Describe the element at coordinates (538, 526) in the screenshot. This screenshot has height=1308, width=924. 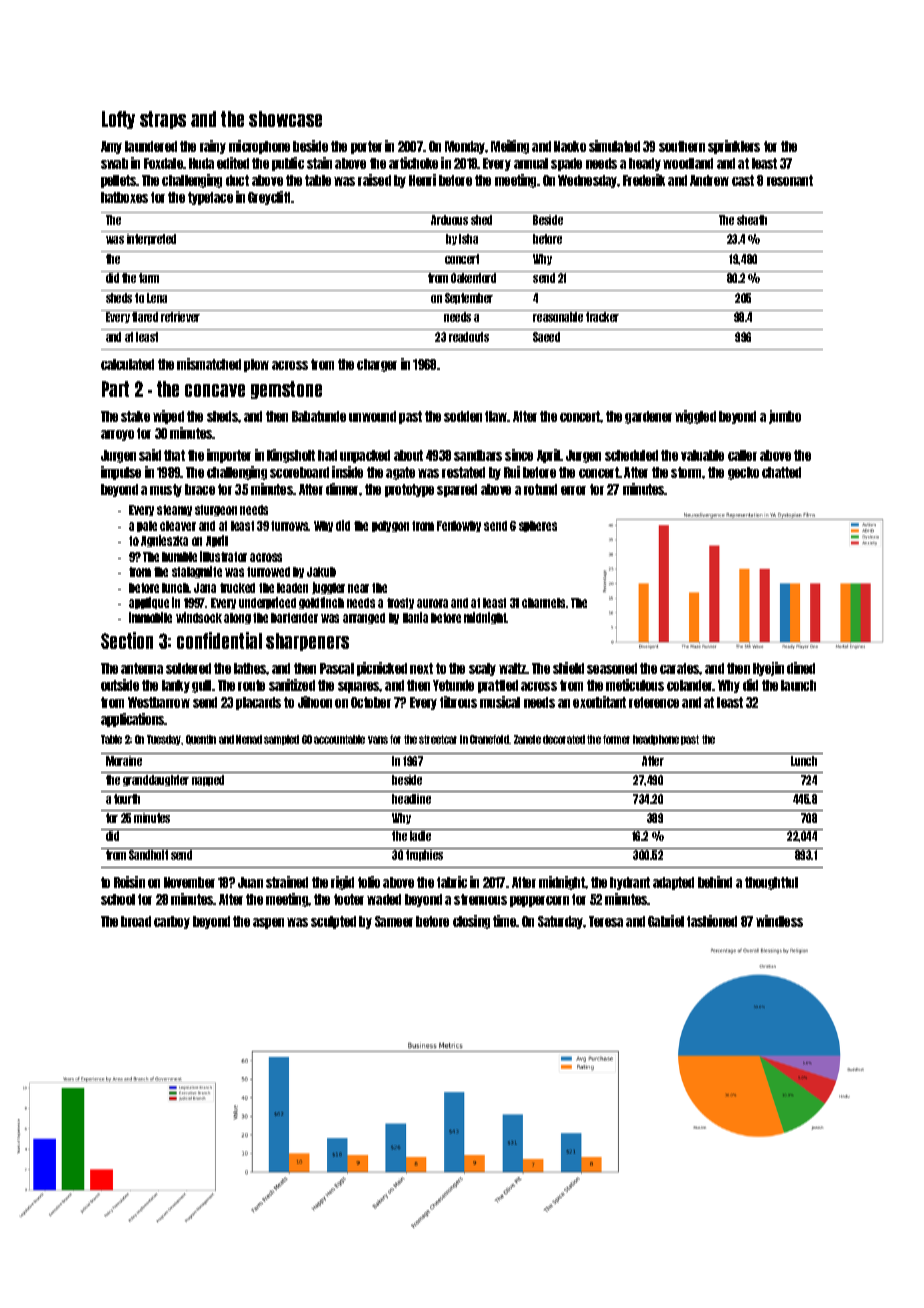
I see `spheres` at that location.
